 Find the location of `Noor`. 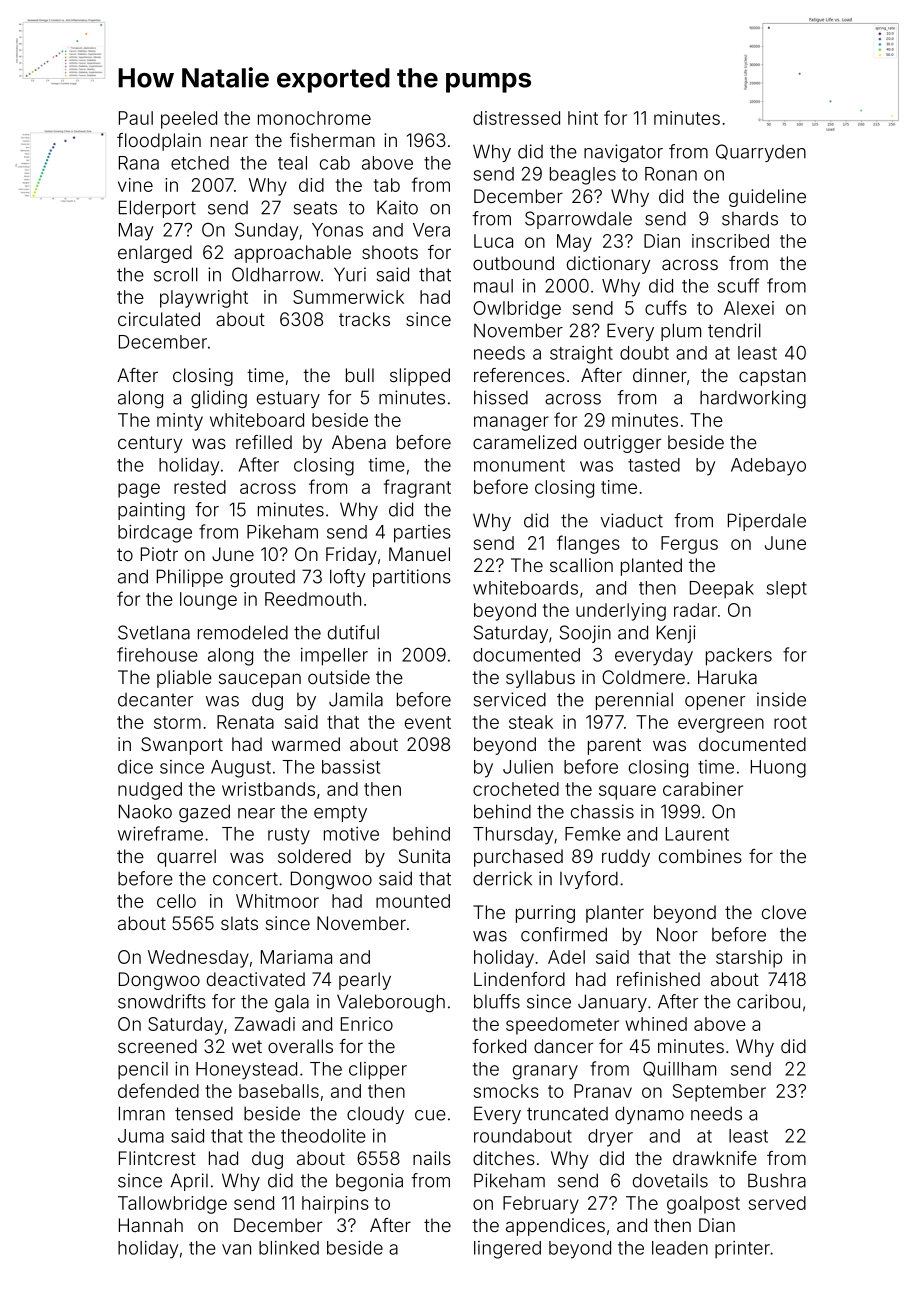

Noor is located at coordinates (677, 934).
